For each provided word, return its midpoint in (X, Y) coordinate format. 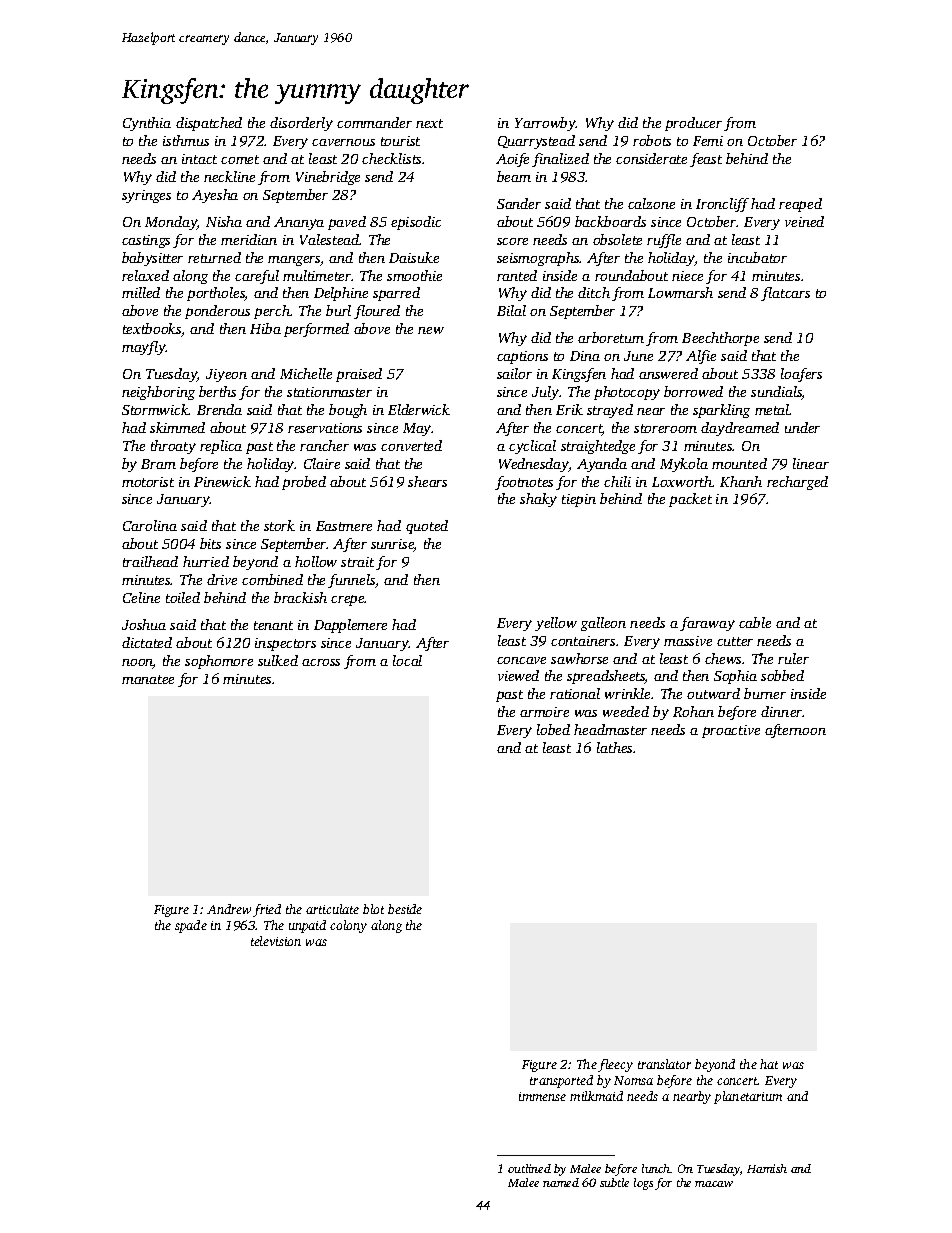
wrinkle (627, 693)
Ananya (299, 223)
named (561, 1182)
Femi (708, 141)
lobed (553, 729)
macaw (714, 1184)
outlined (529, 1168)
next (429, 123)
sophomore (219, 662)
